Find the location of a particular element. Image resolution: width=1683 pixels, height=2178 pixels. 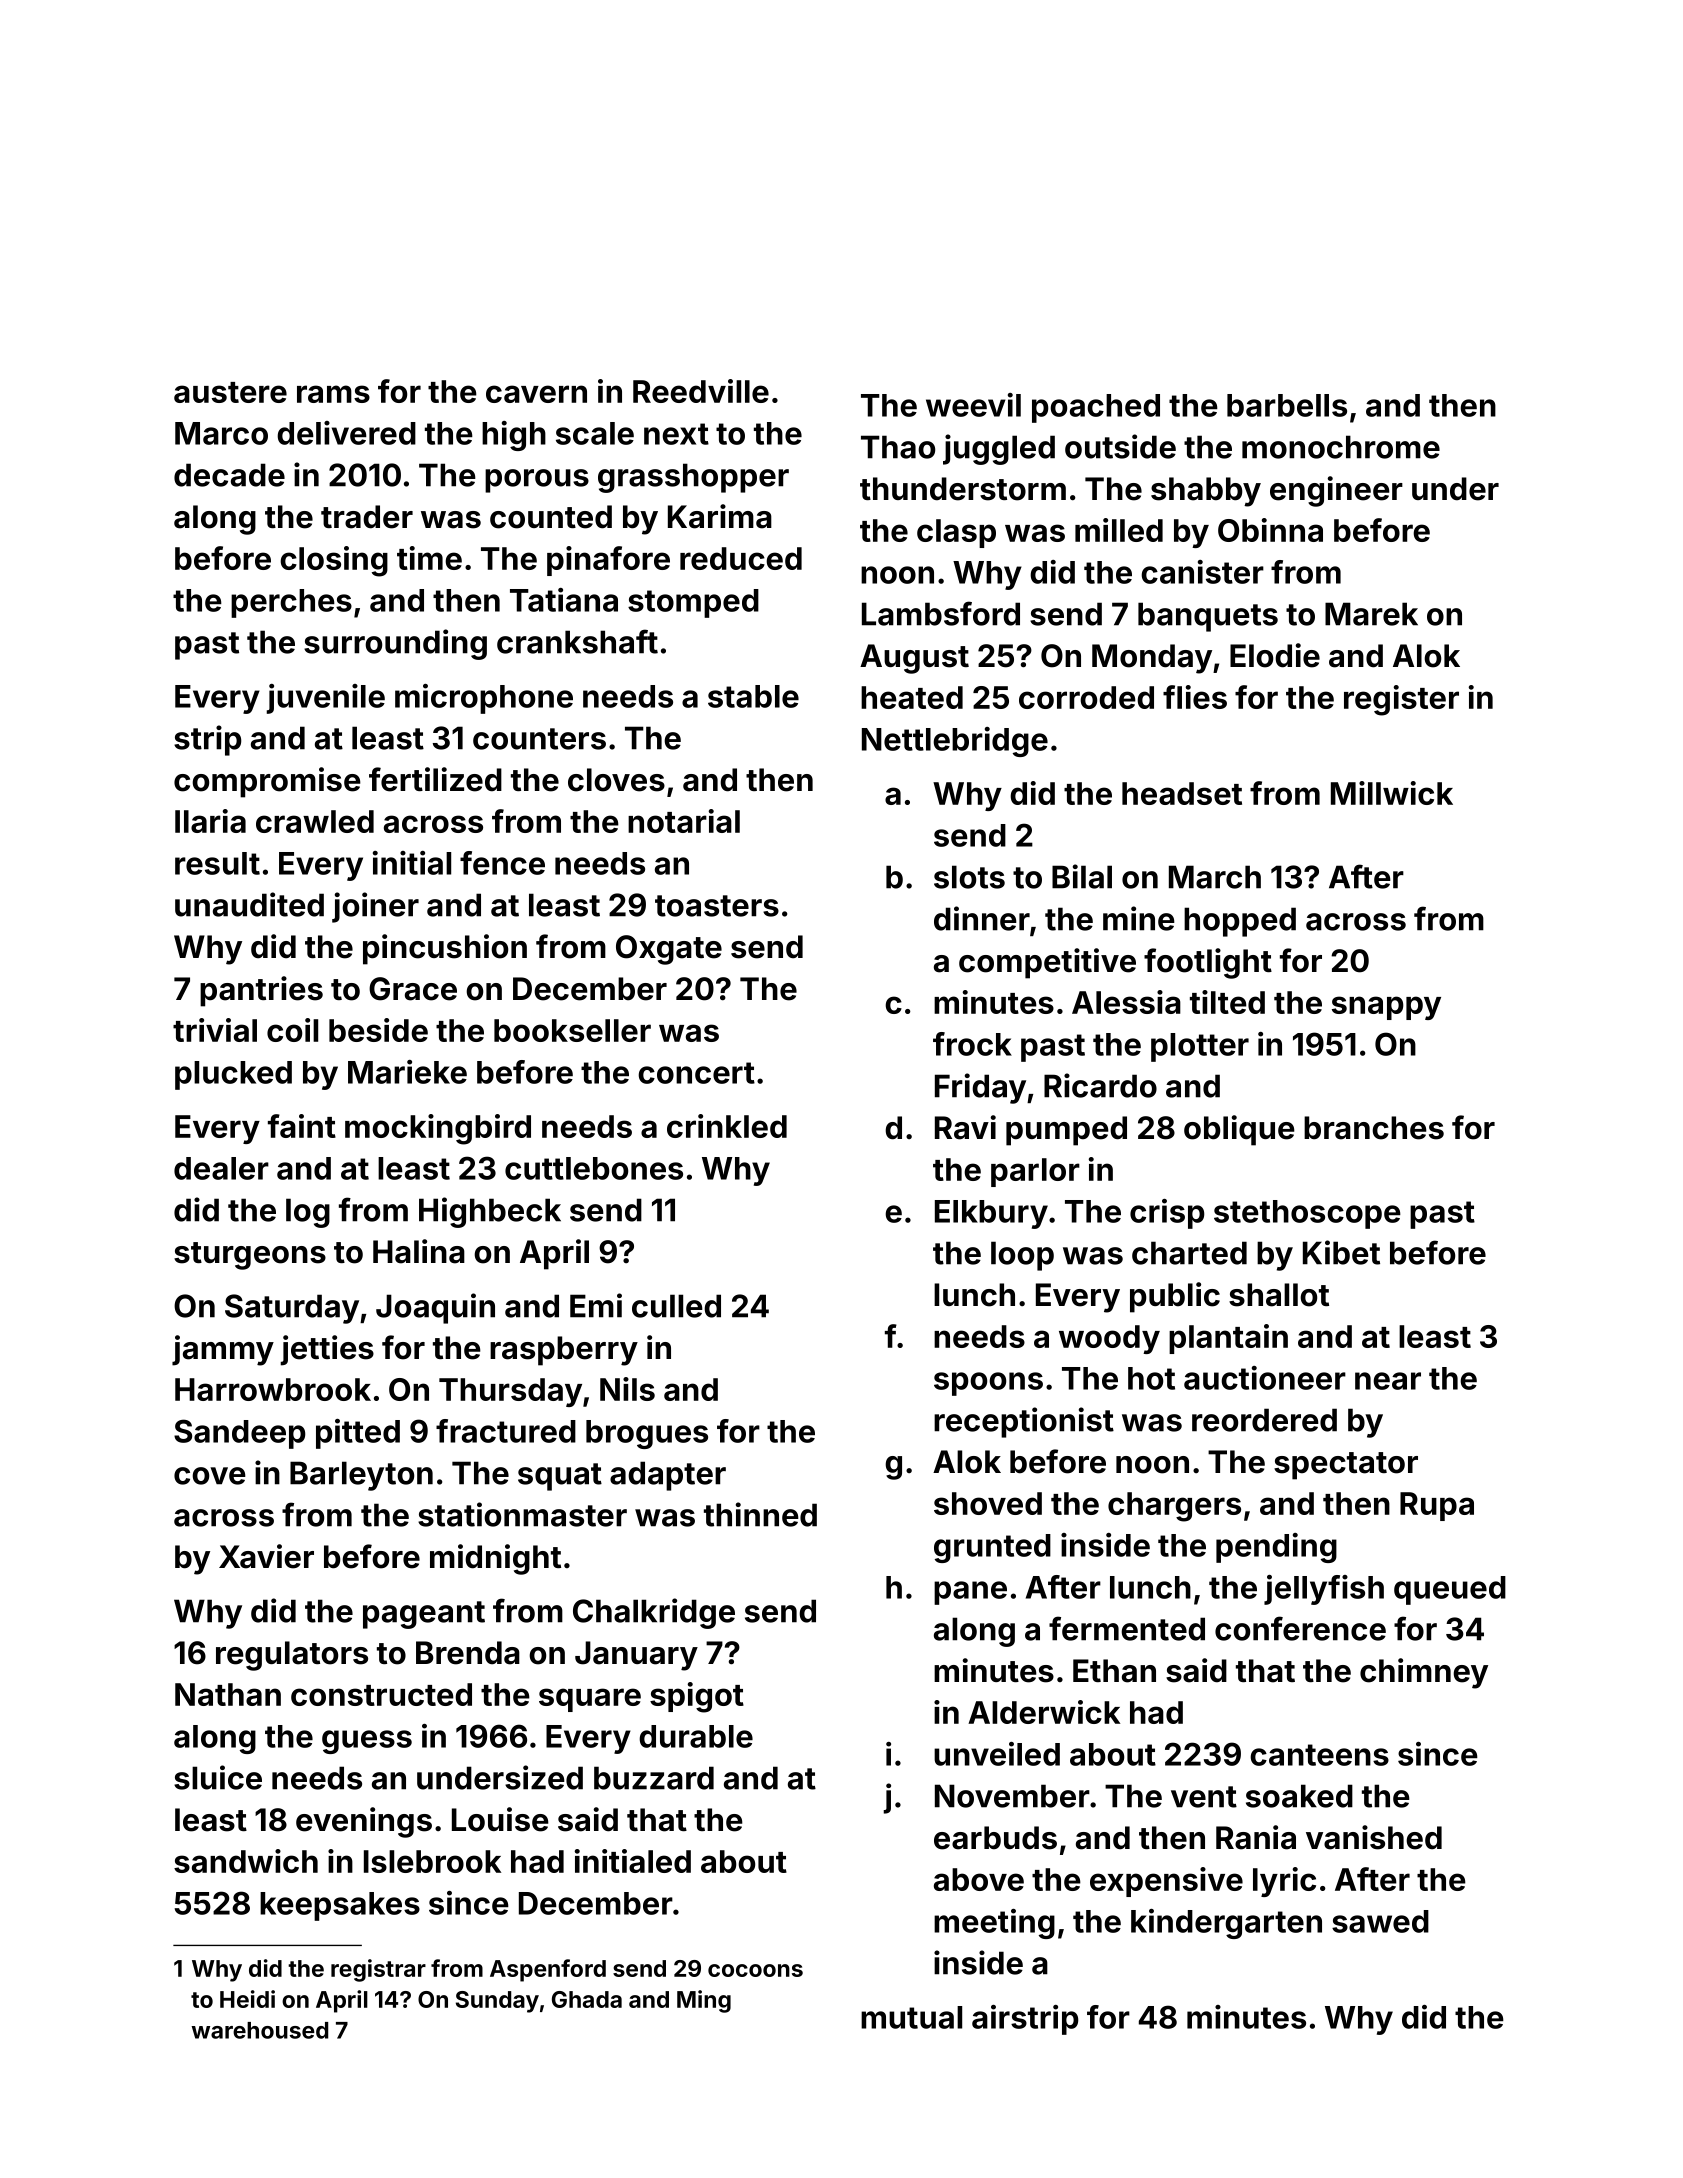

Nettlebridge is located at coordinates (955, 742).
